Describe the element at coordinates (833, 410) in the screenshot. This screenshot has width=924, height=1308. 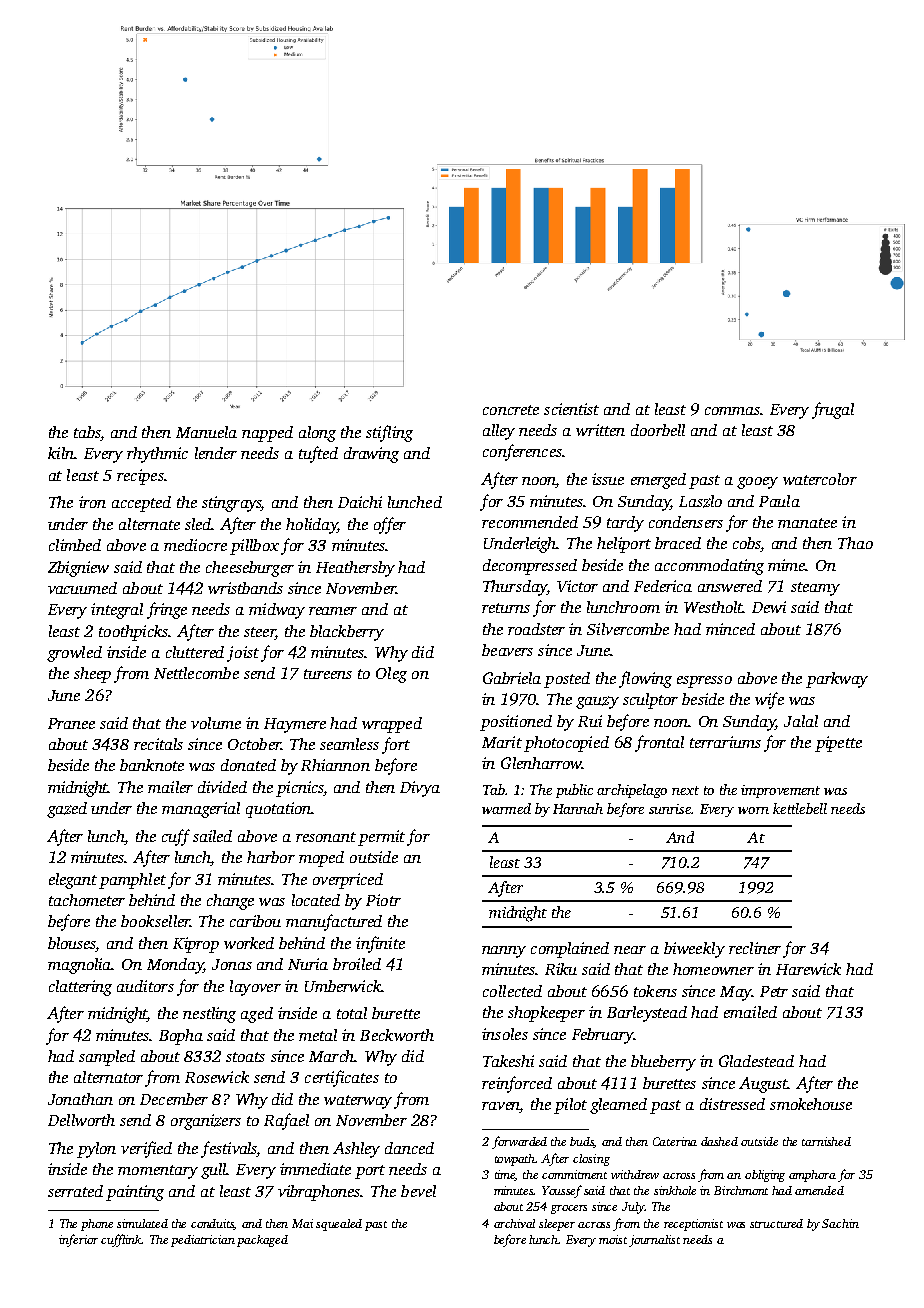
I see `frugal` at that location.
